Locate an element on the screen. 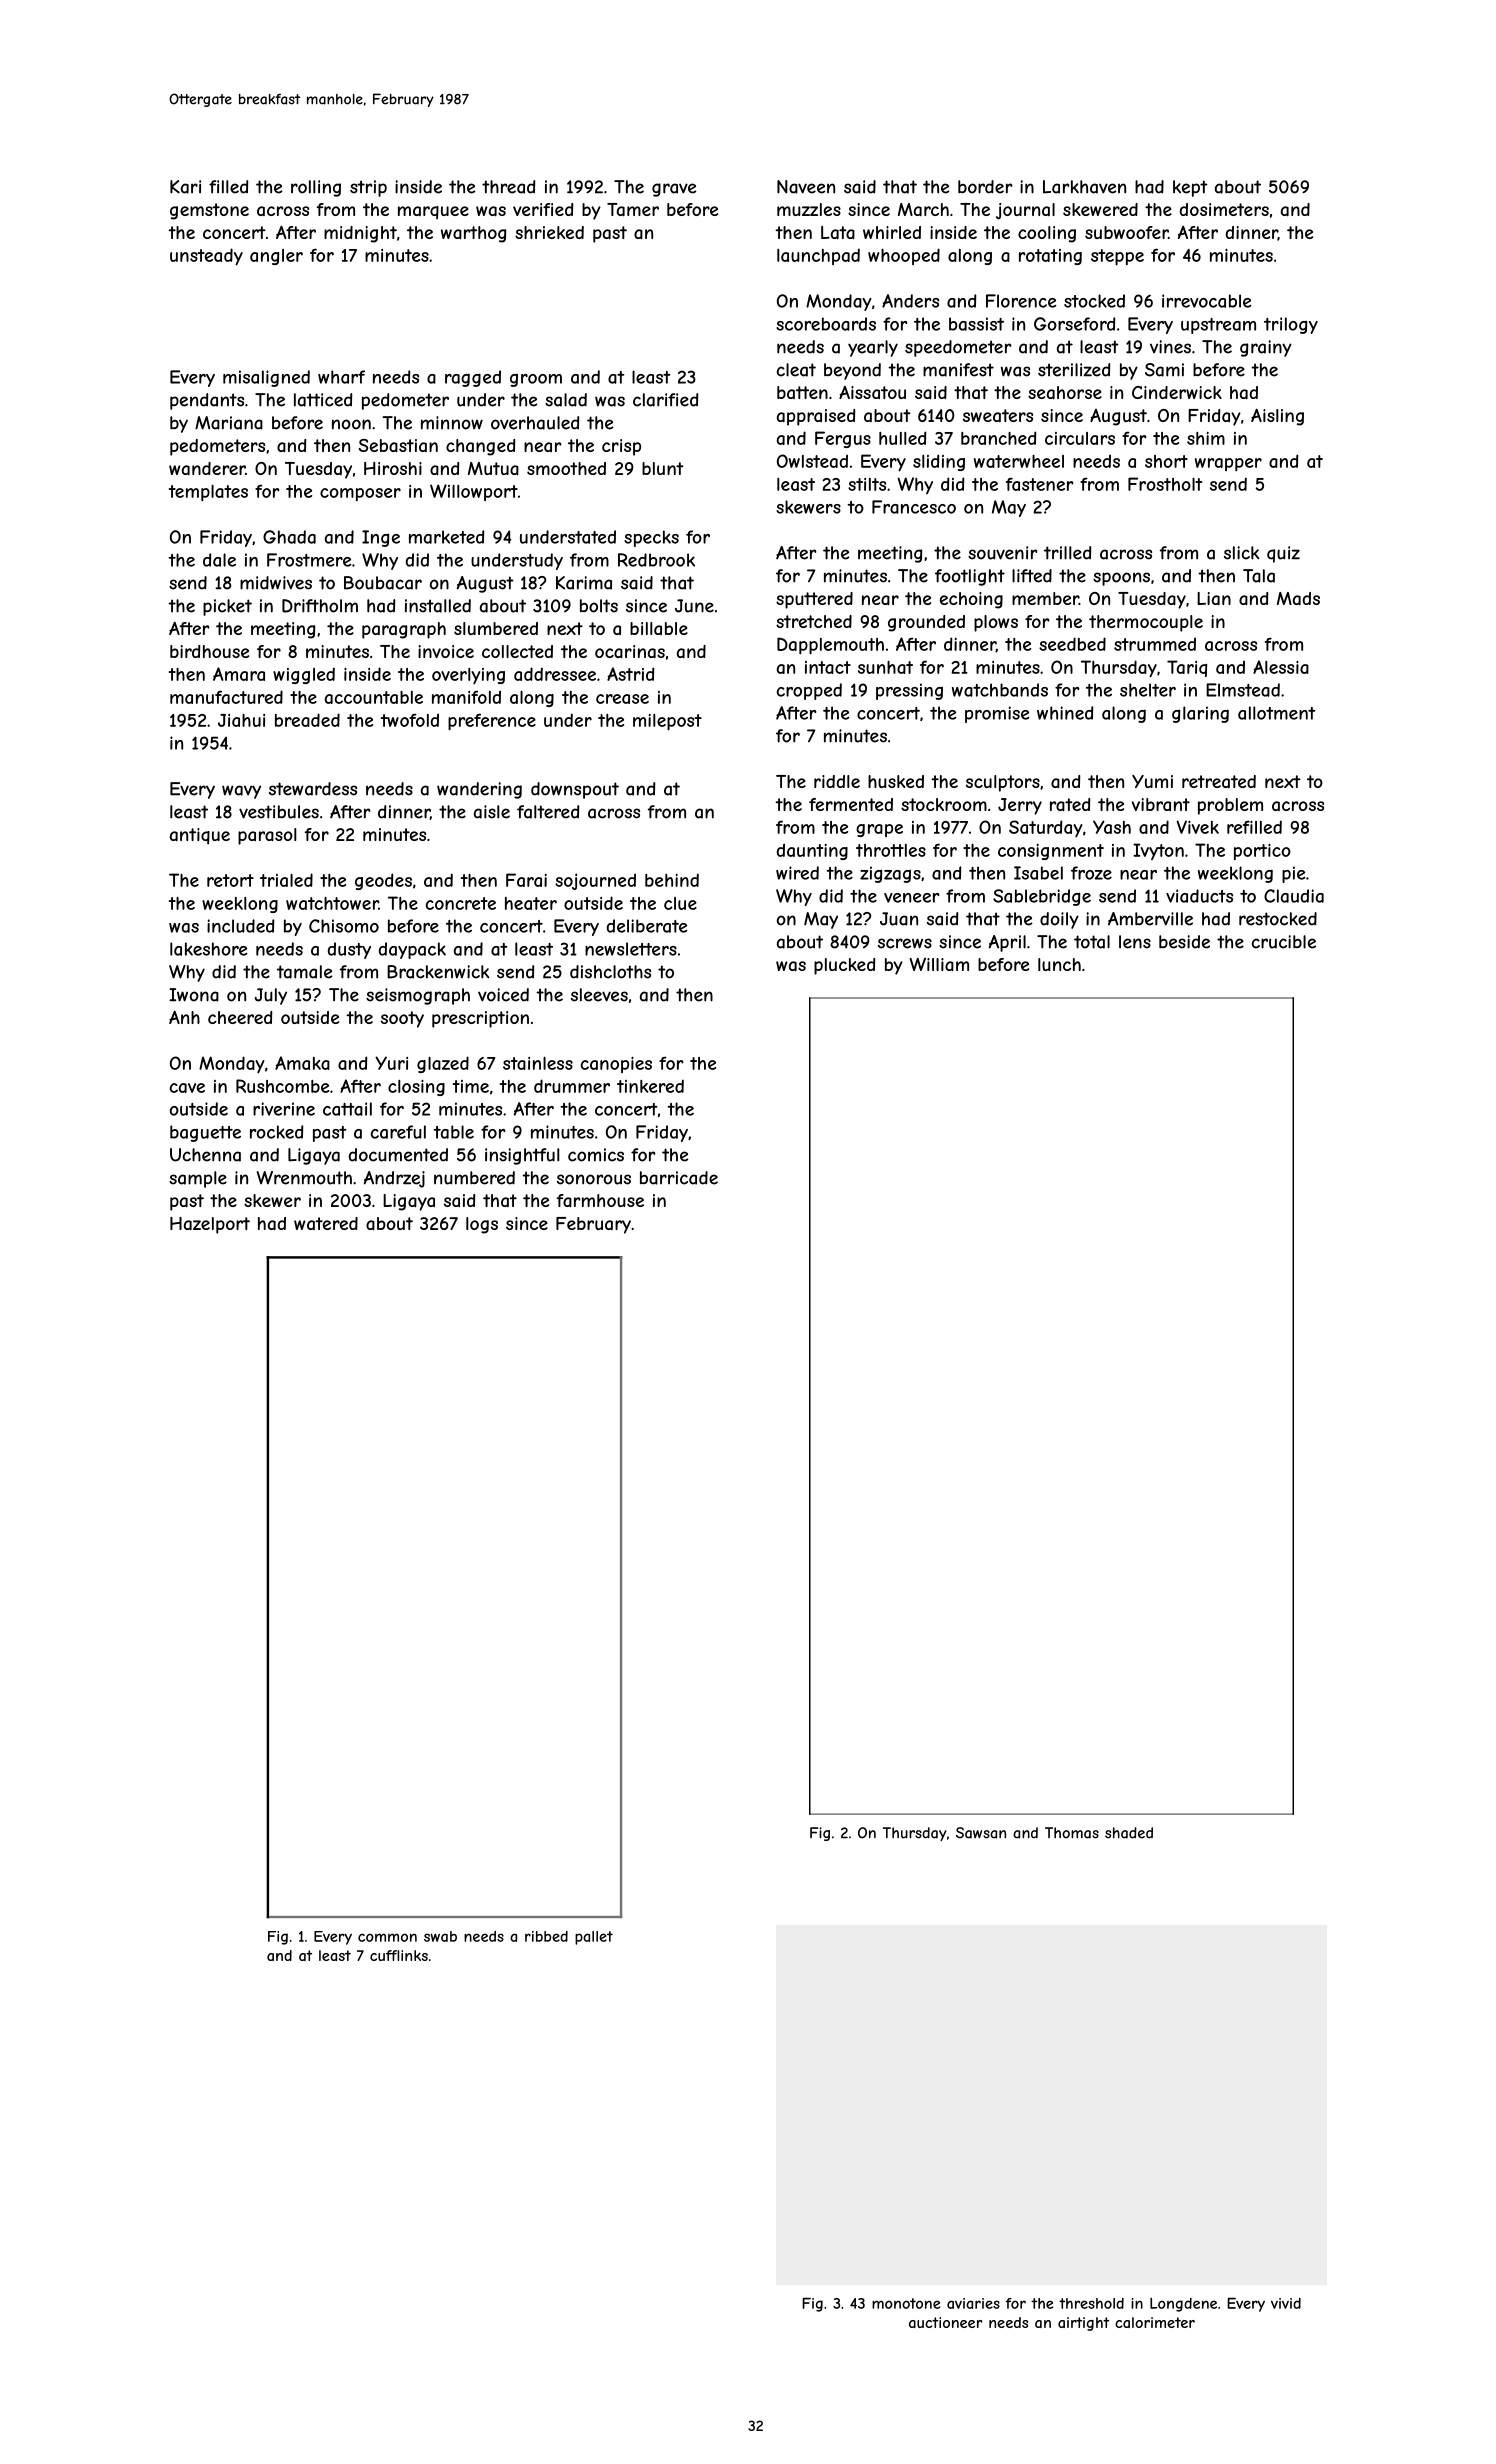 The height and width of the screenshot is (2464, 1496). Larkhaven is located at coordinates (1084, 187).
